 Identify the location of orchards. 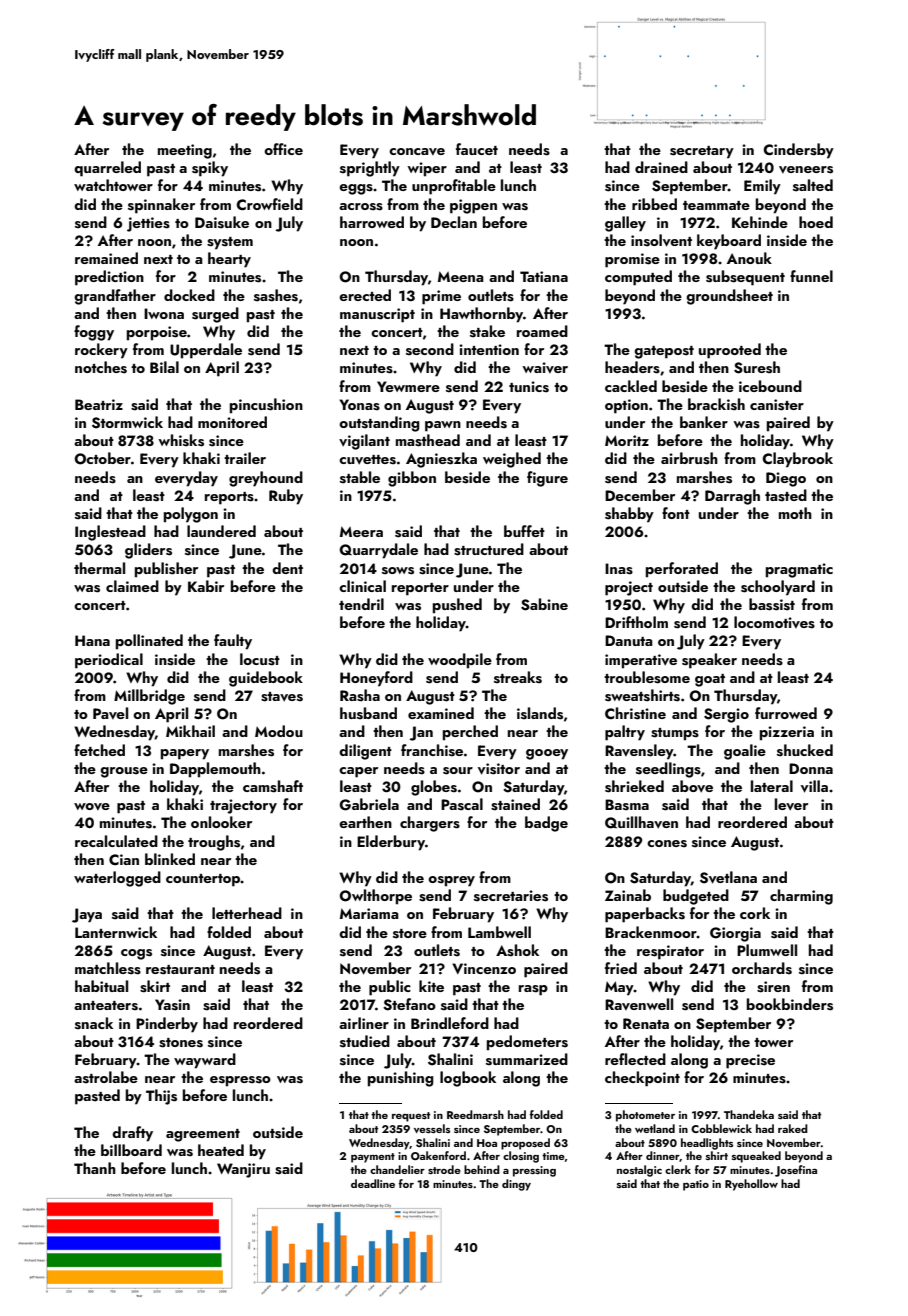
(762, 968).
